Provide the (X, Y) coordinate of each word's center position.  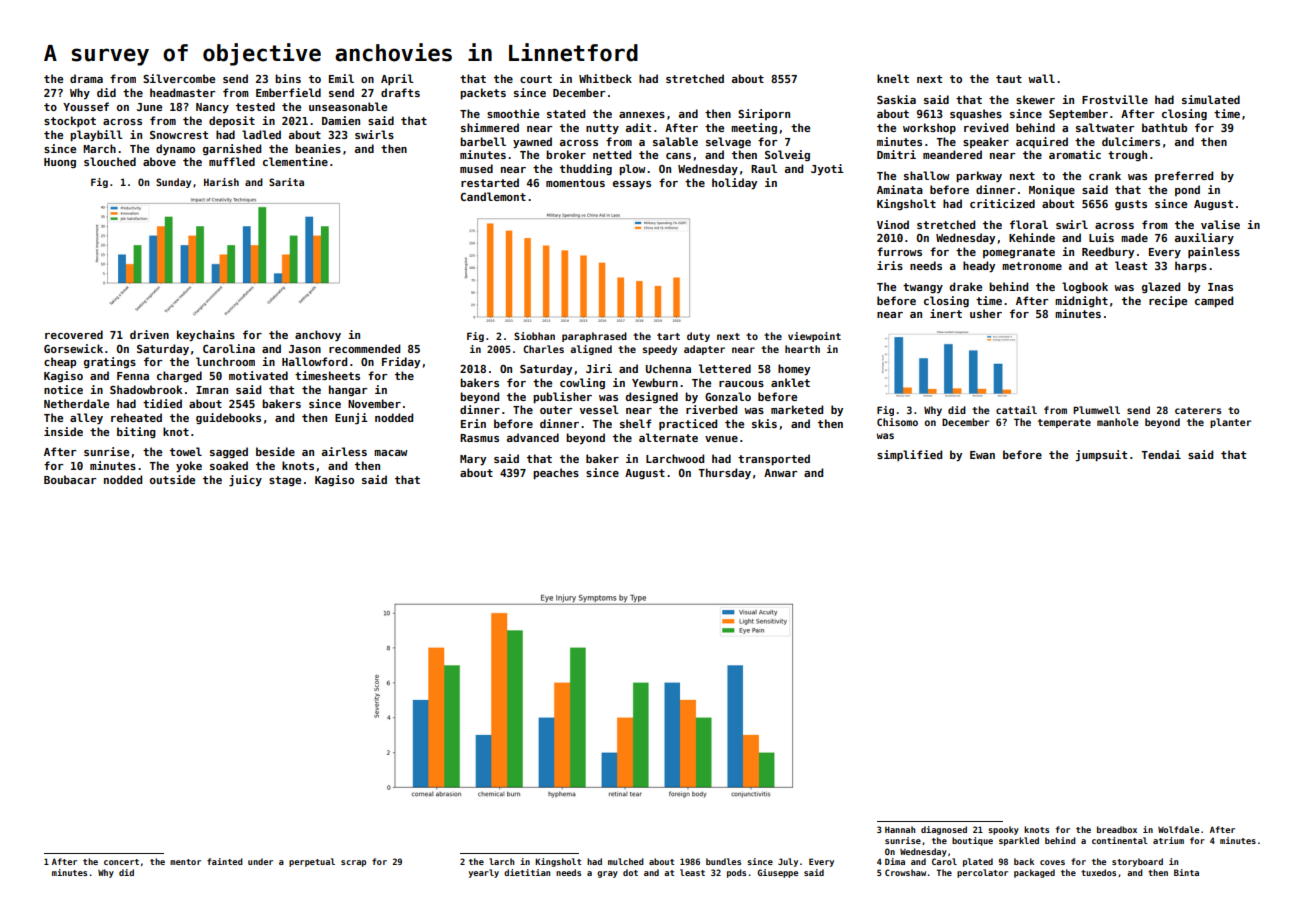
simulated (1211, 99)
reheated (136, 417)
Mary (473, 460)
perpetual (312, 862)
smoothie (513, 113)
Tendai (1161, 454)
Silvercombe (179, 78)
